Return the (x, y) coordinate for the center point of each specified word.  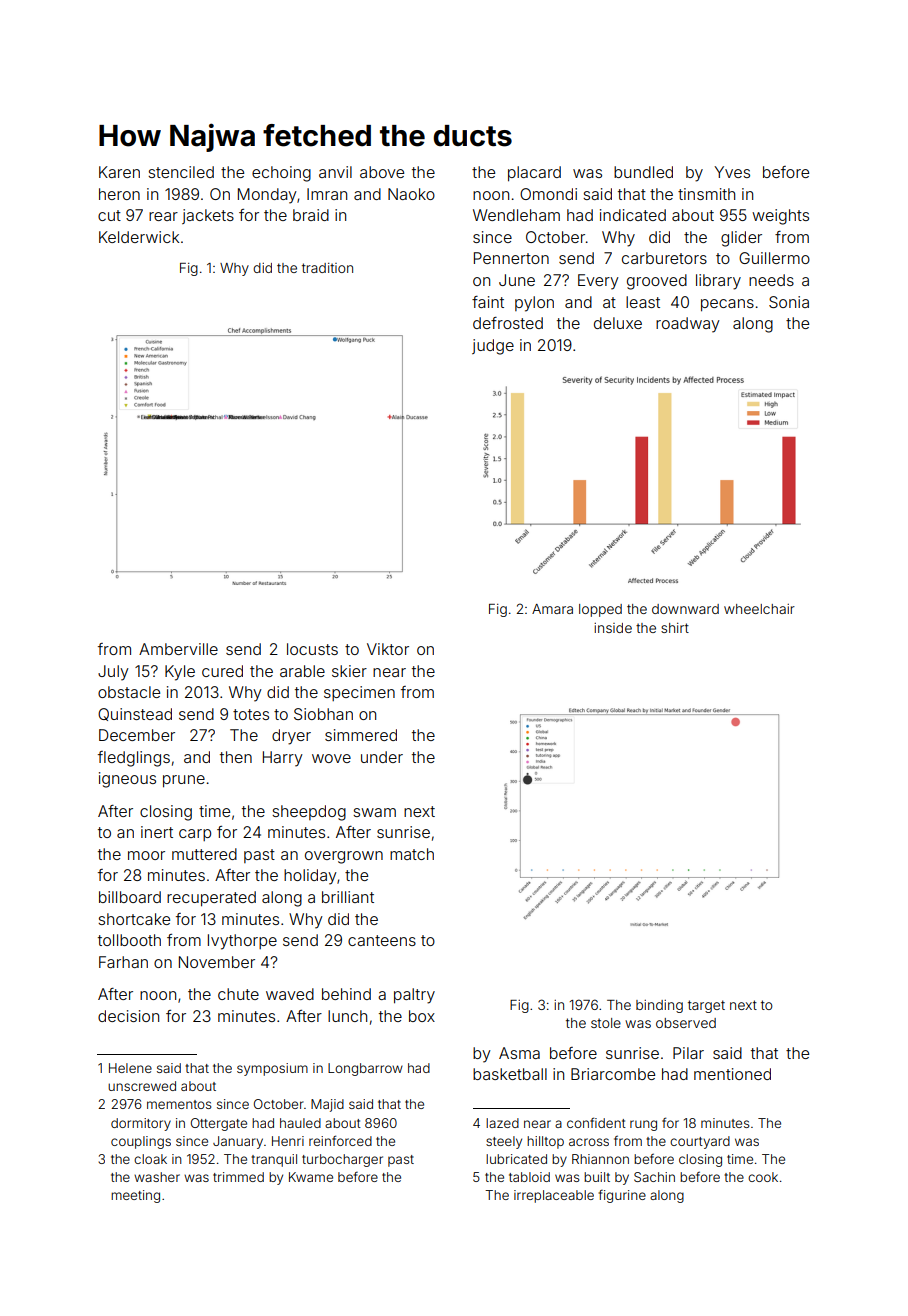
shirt (675, 628)
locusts (312, 649)
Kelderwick (139, 237)
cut (109, 215)
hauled (300, 1123)
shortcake (134, 919)
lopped (600, 610)
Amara (552, 609)
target (706, 1006)
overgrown (344, 857)
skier (349, 671)
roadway (688, 325)
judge (493, 347)
